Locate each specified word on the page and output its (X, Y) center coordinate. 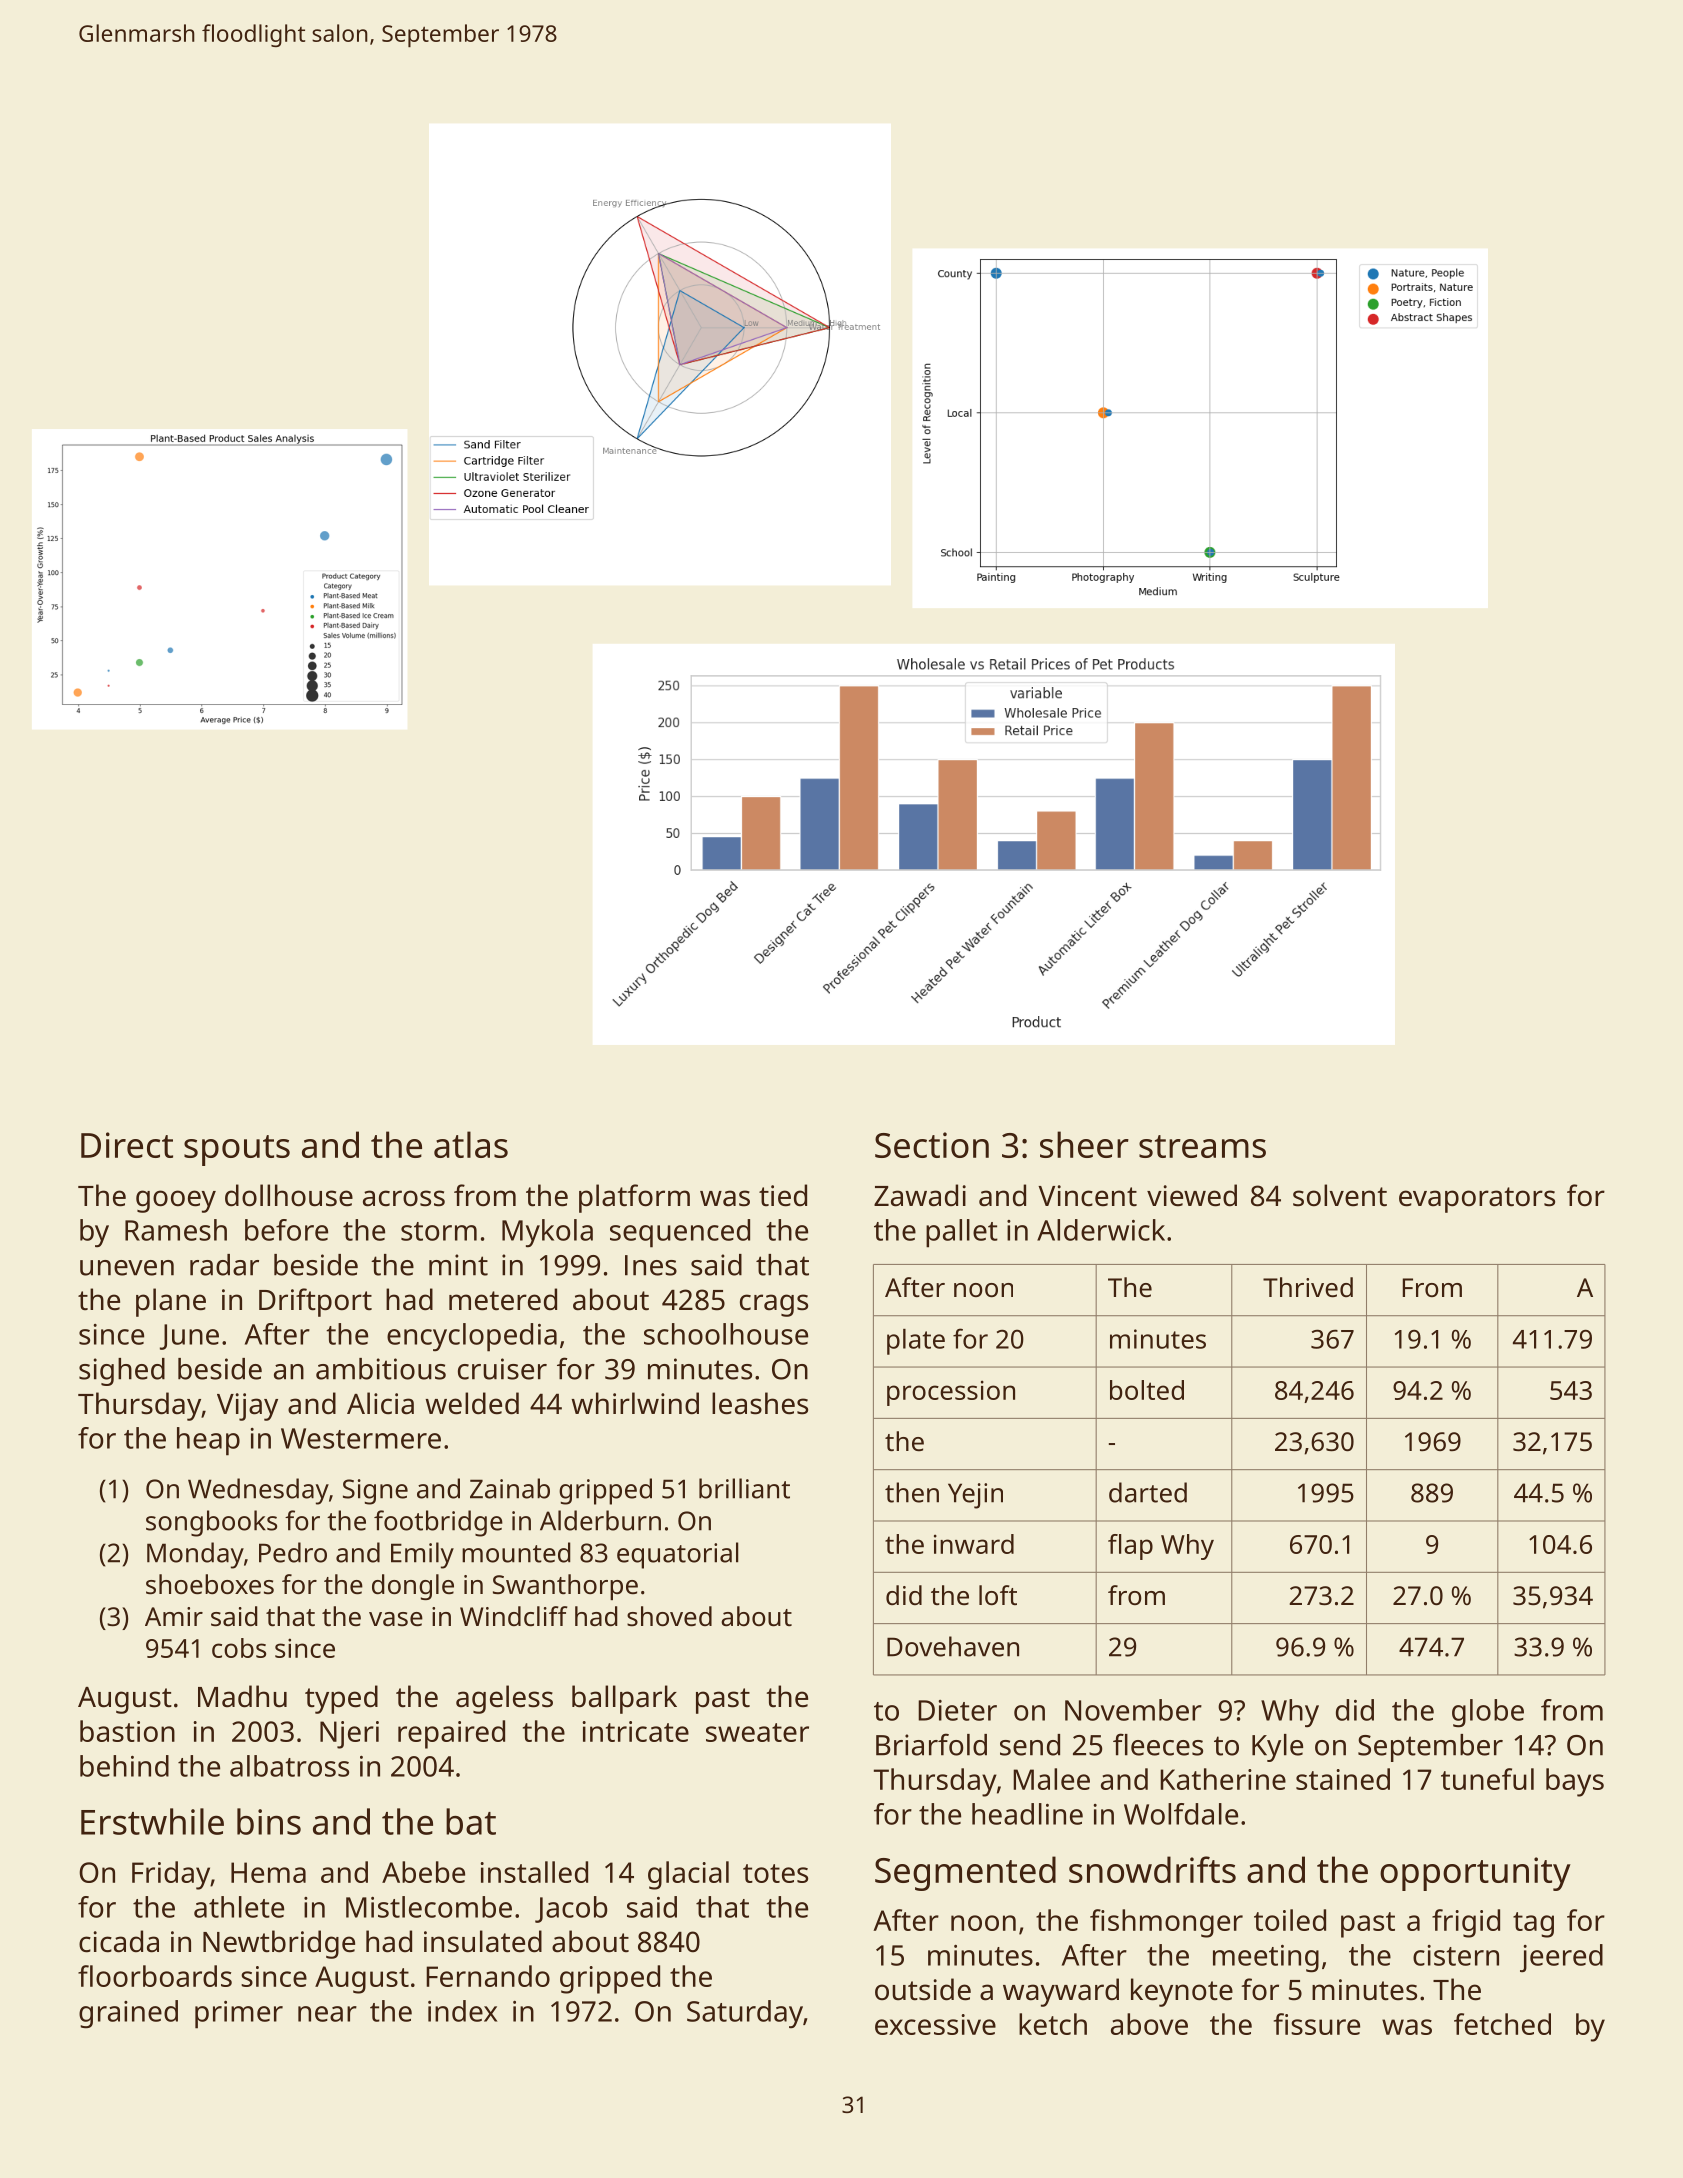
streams (1202, 1146)
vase (396, 1619)
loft (998, 1595)
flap (1130, 1547)
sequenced (680, 1233)
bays (1575, 1782)
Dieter (957, 1710)
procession (951, 1393)
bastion (127, 1731)
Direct (127, 1145)
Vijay (247, 1407)
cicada (119, 1941)
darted (1148, 1492)
